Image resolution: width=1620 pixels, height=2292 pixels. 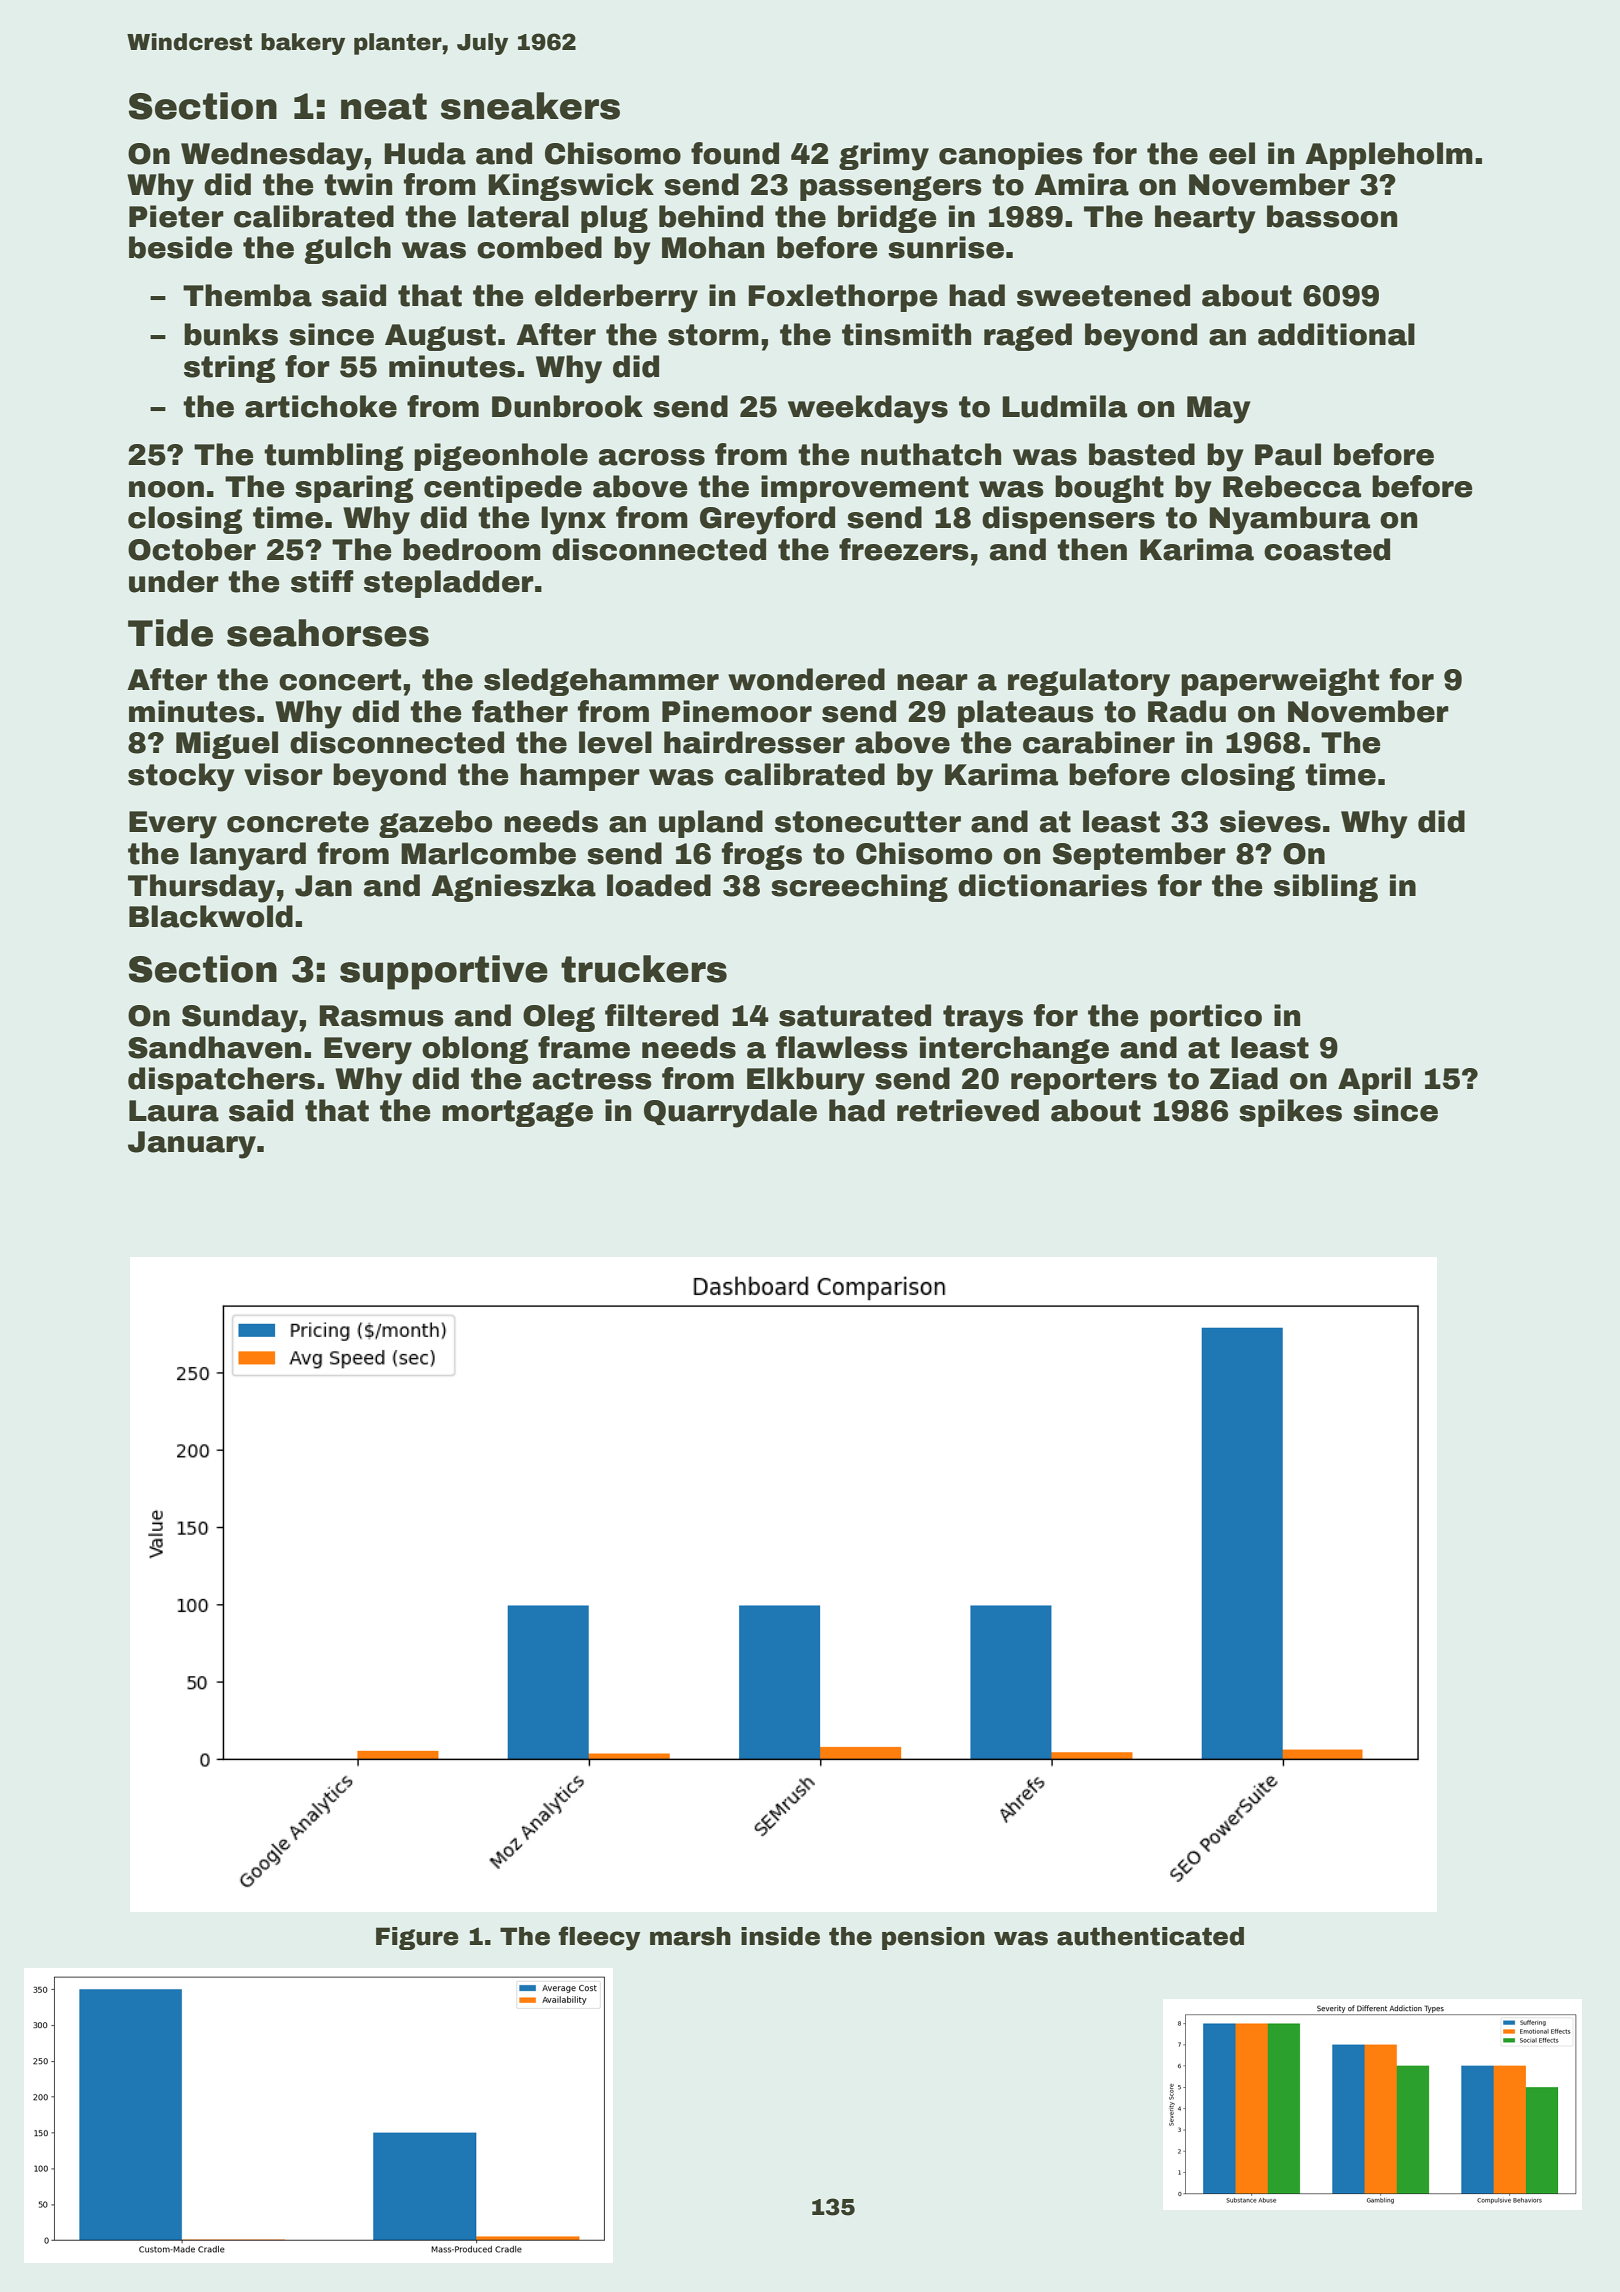 What do you see at coordinates (690, 1936) in the page?
I see `marsh` at bounding box center [690, 1936].
